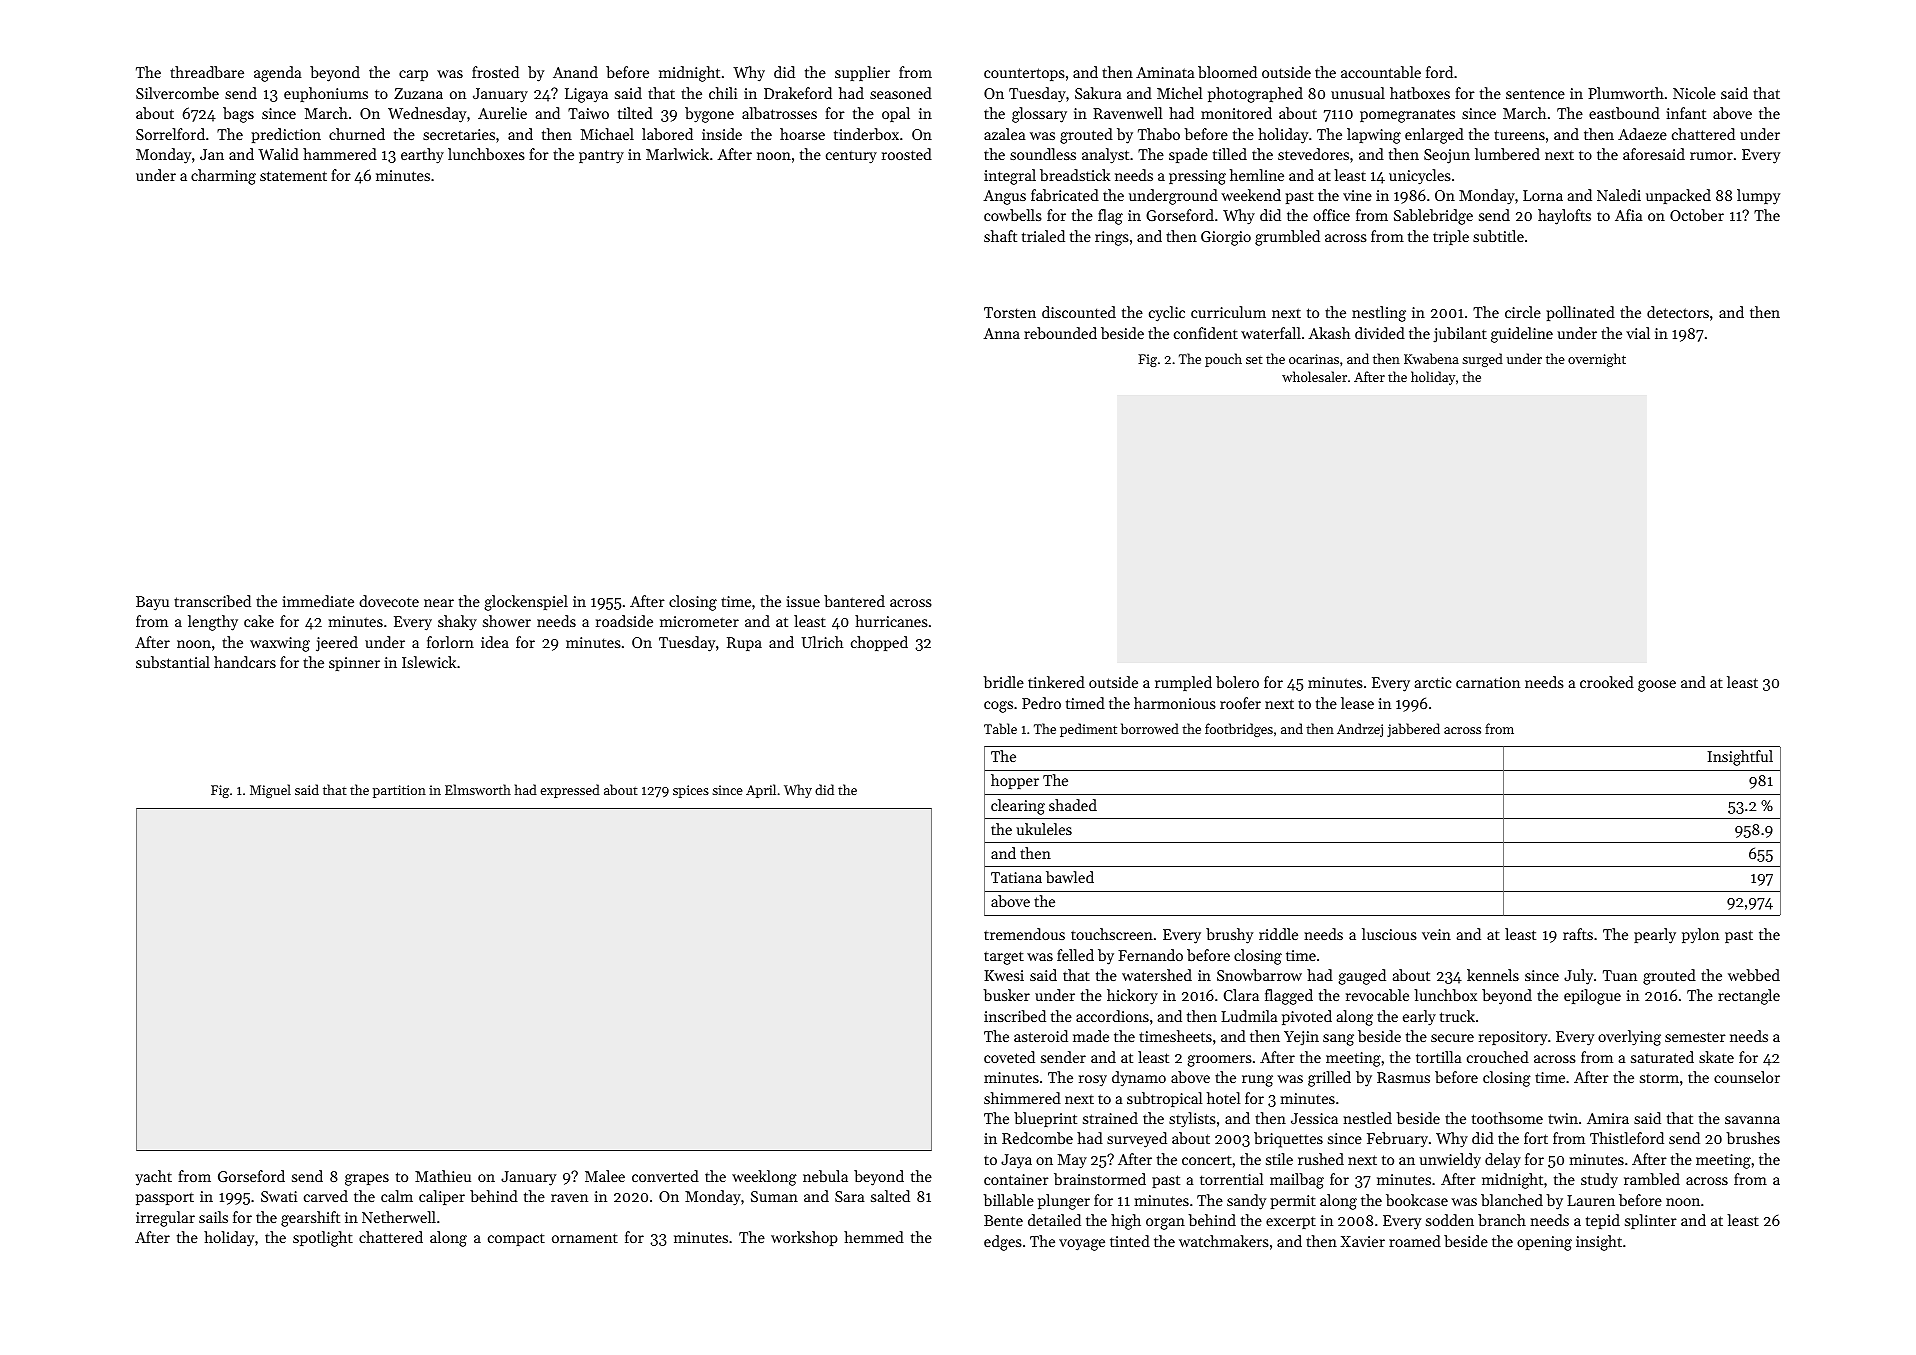  What do you see at coordinates (399, 791) in the screenshot?
I see `partition` at bounding box center [399, 791].
